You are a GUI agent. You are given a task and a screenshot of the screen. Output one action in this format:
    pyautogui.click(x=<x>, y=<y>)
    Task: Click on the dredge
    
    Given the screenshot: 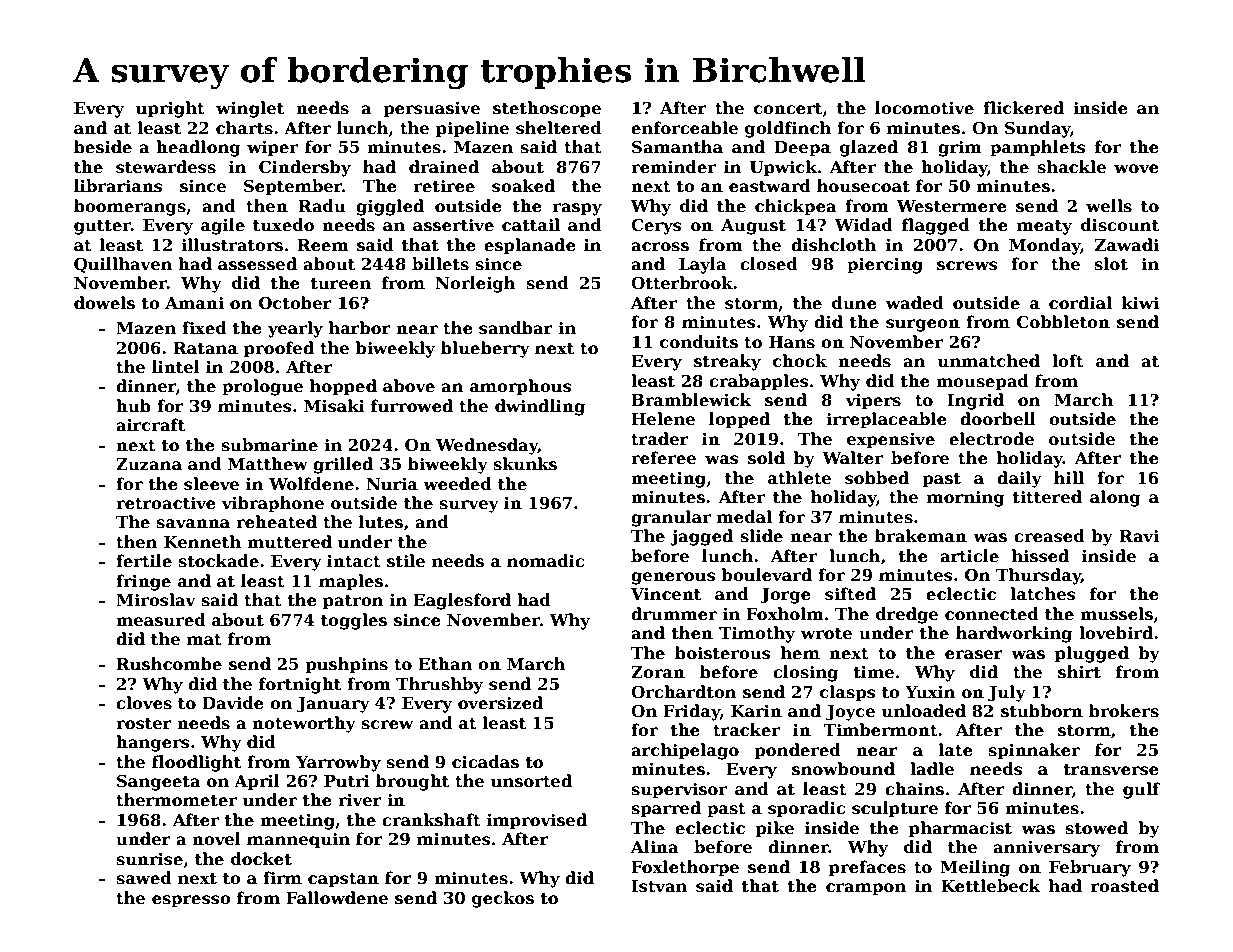 What is the action you would take?
    pyautogui.click(x=907, y=615)
